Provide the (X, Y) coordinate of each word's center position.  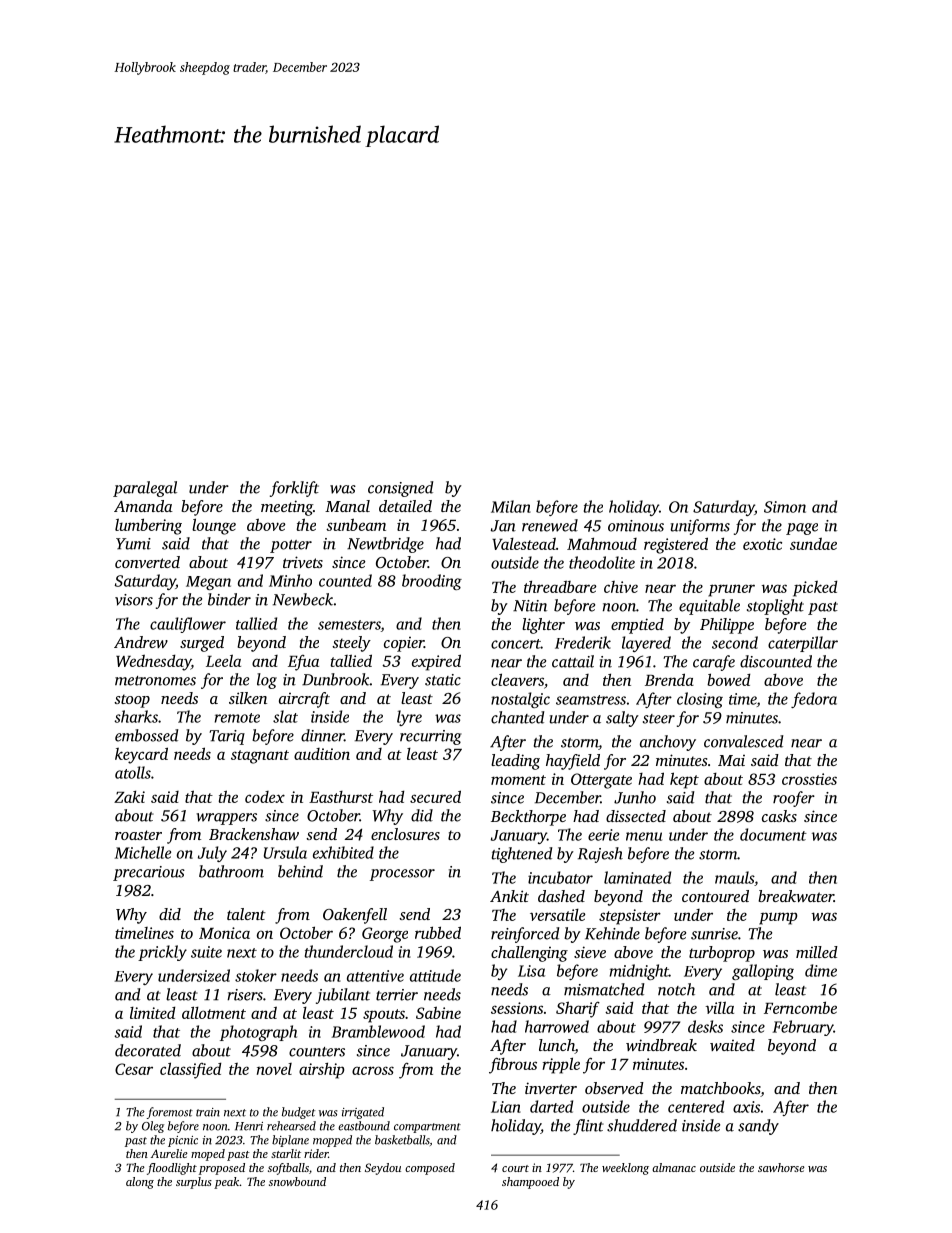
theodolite (602, 562)
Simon (785, 507)
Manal (347, 506)
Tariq (227, 737)
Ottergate (601, 781)
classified (190, 1070)
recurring (431, 737)
